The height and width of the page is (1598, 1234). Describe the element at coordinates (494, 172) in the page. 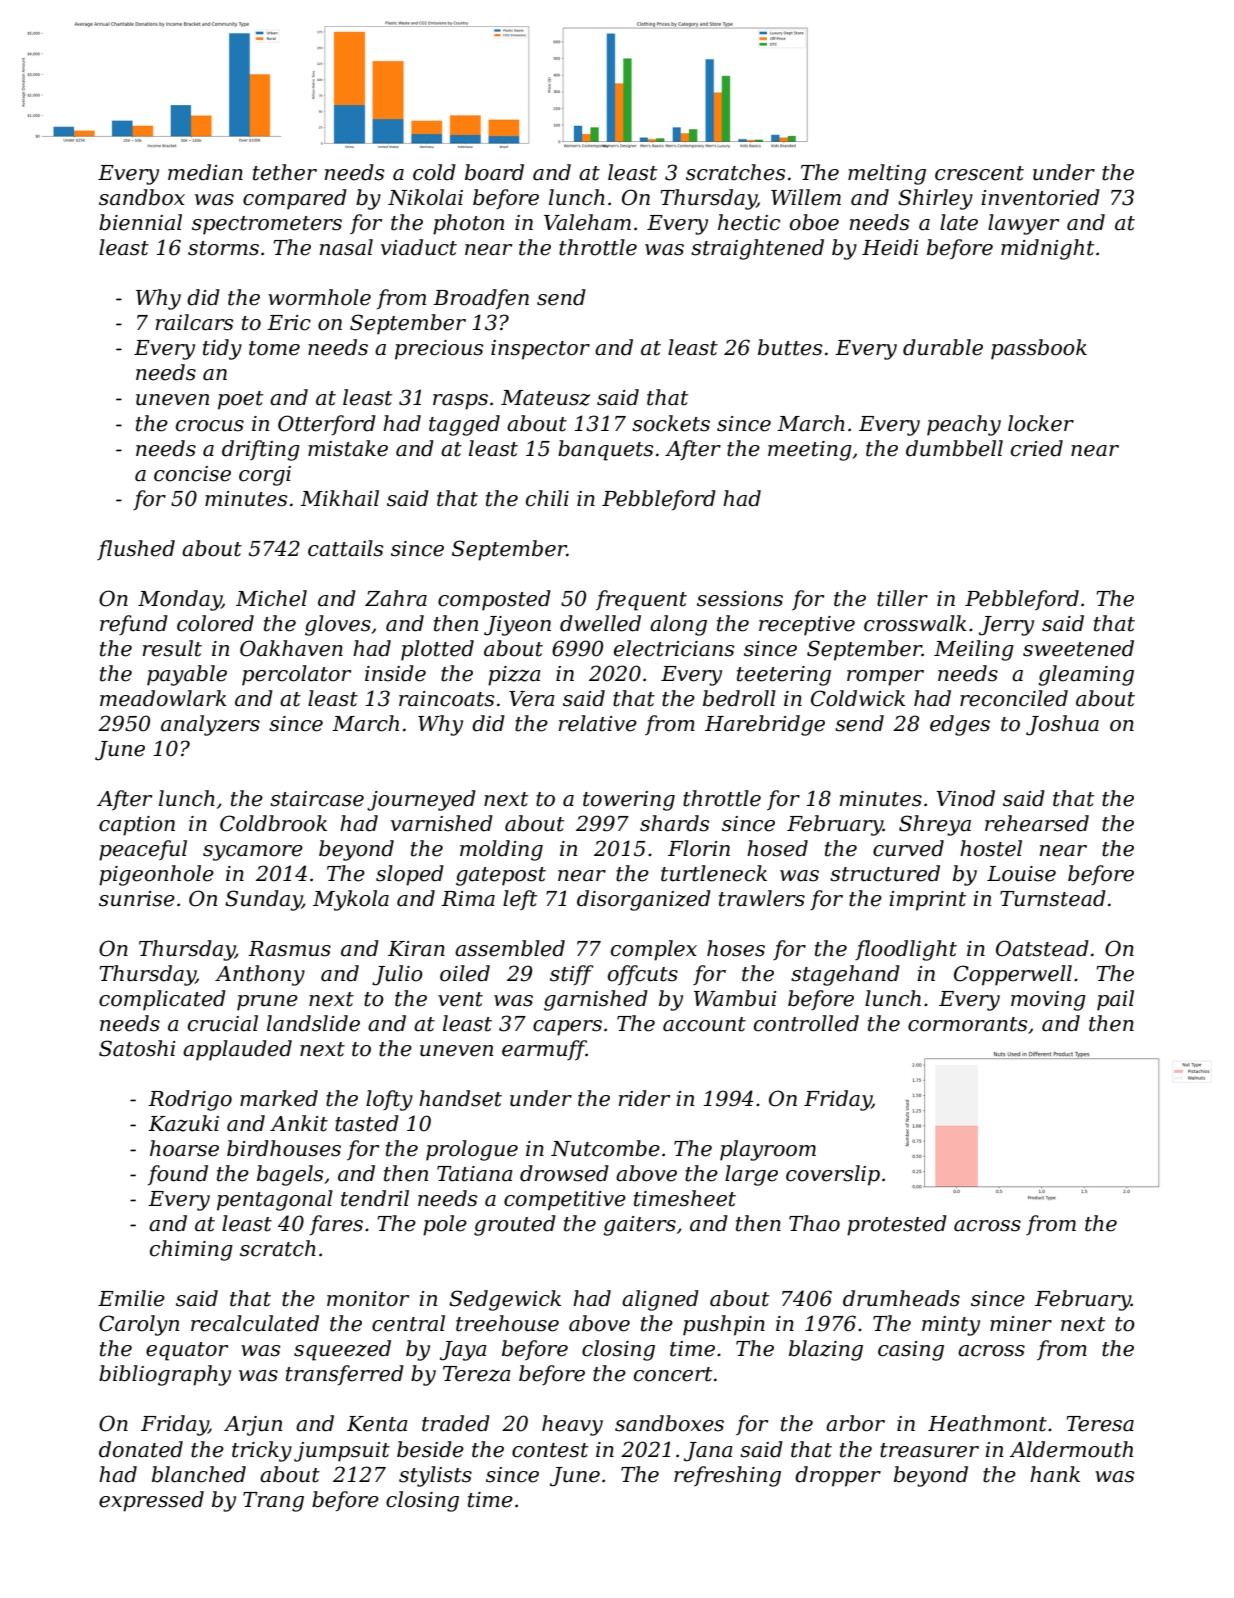

I see `board` at that location.
